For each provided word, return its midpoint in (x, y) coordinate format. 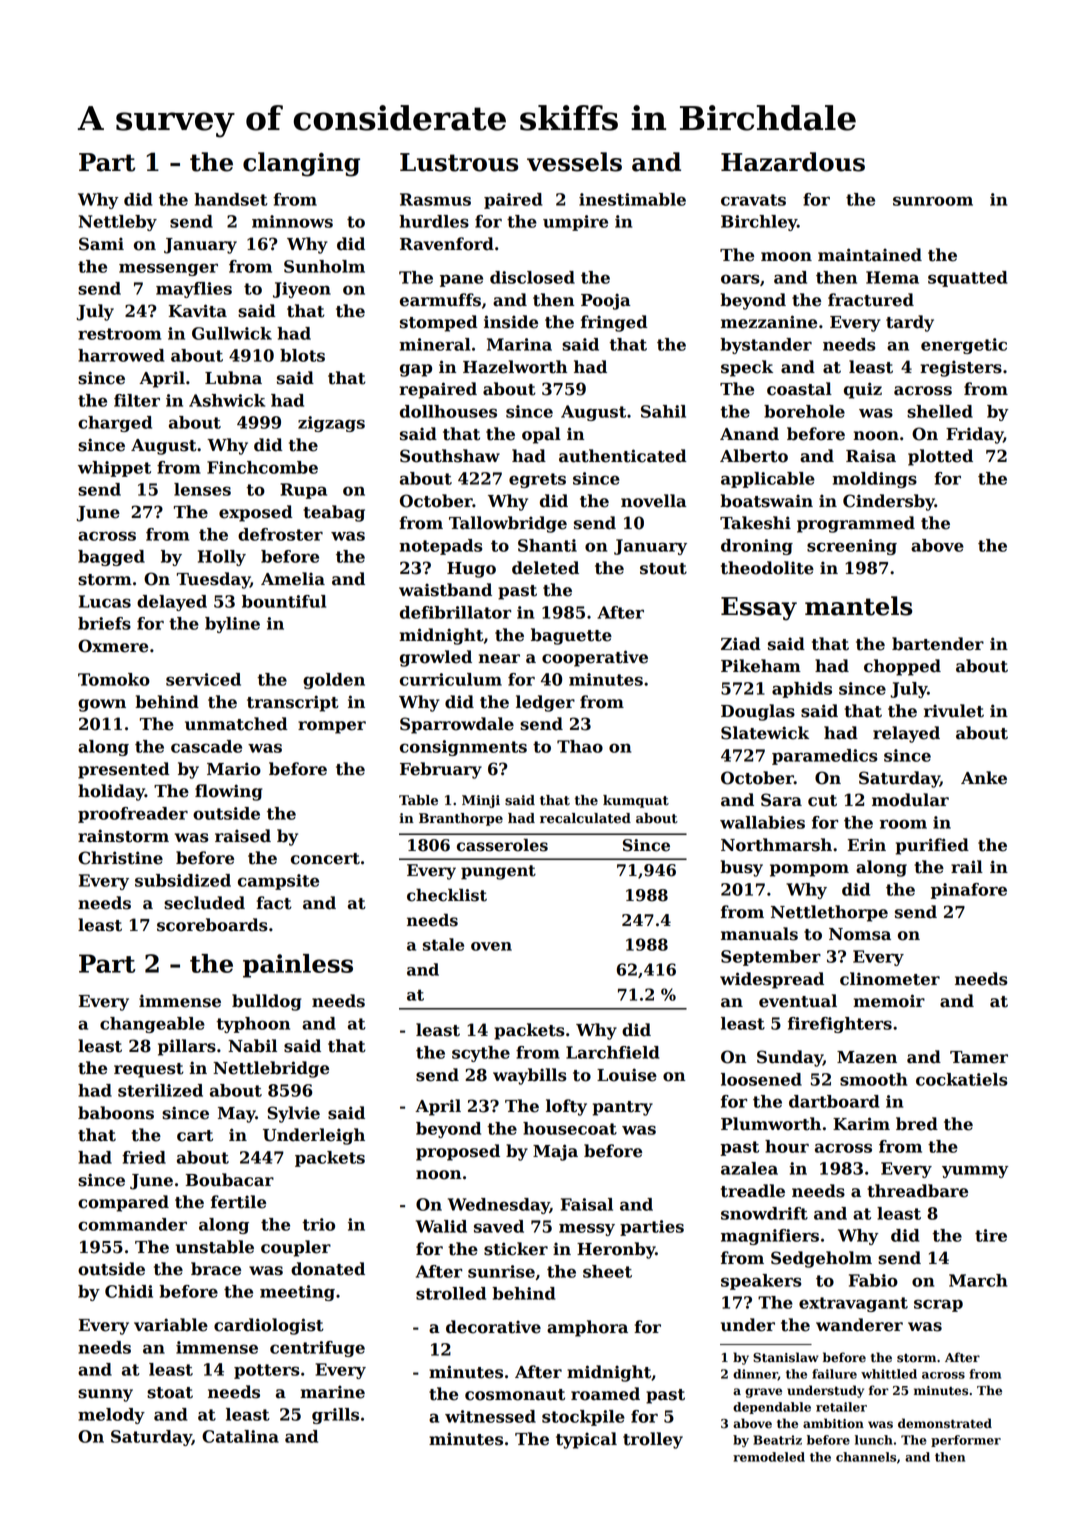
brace (216, 1269)
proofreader (133, 815)
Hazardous (793, 162)
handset (231, 199)
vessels (574, 162)
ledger (545, 703)
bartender (938, 644)
